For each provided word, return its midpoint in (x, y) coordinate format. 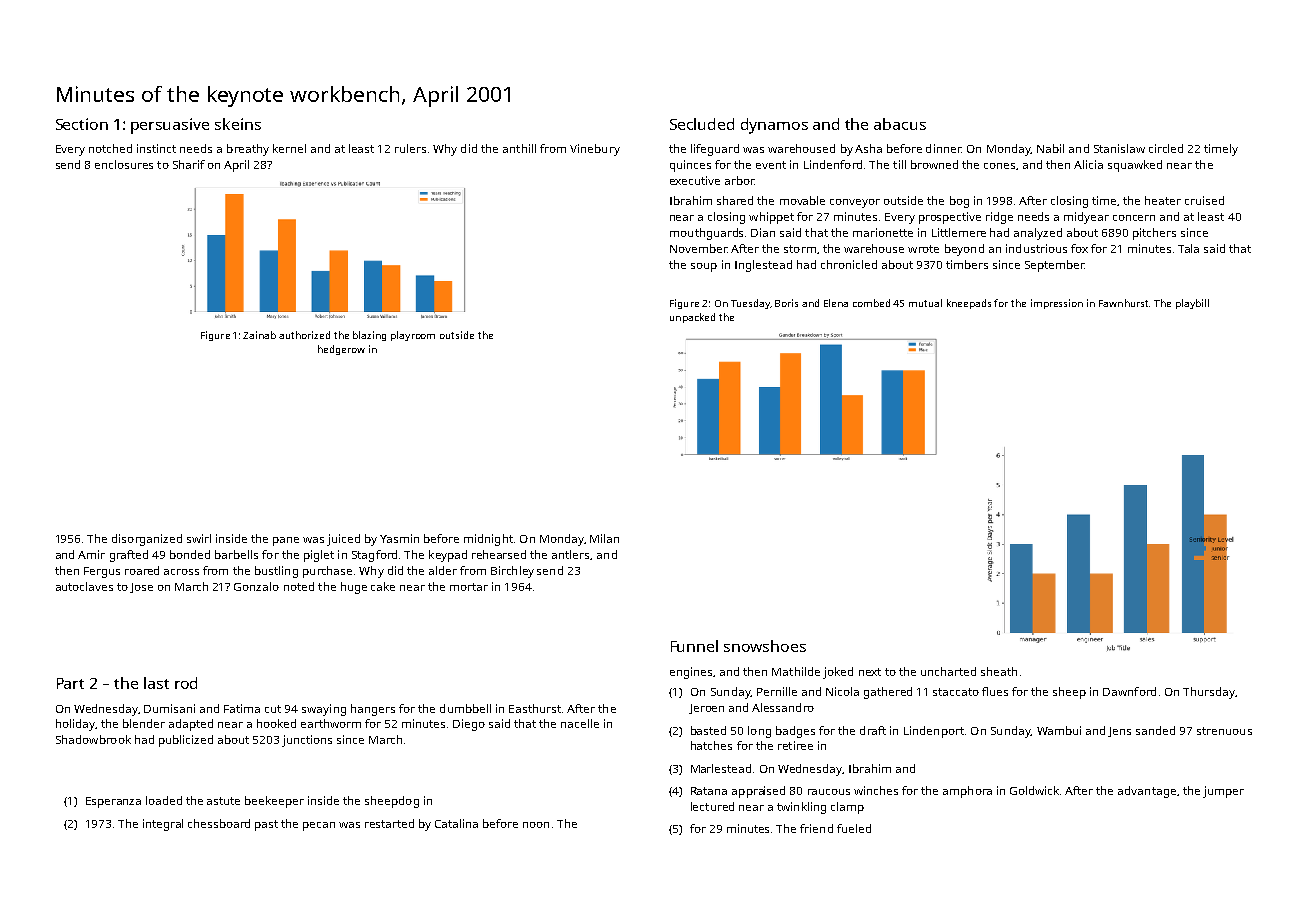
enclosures (124, 164)
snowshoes (765, 646)
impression (1057, 304)
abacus (900, 124)
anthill (519, 148)
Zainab (259, 335)
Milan (604, 538)
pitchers (1154, 234)
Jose (141, 588)
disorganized (147, 540)
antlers (571, 555)
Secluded (702, 124)
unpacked (692, 318)
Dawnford (1129, 691)
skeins (238, 124)
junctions (307, 741)
